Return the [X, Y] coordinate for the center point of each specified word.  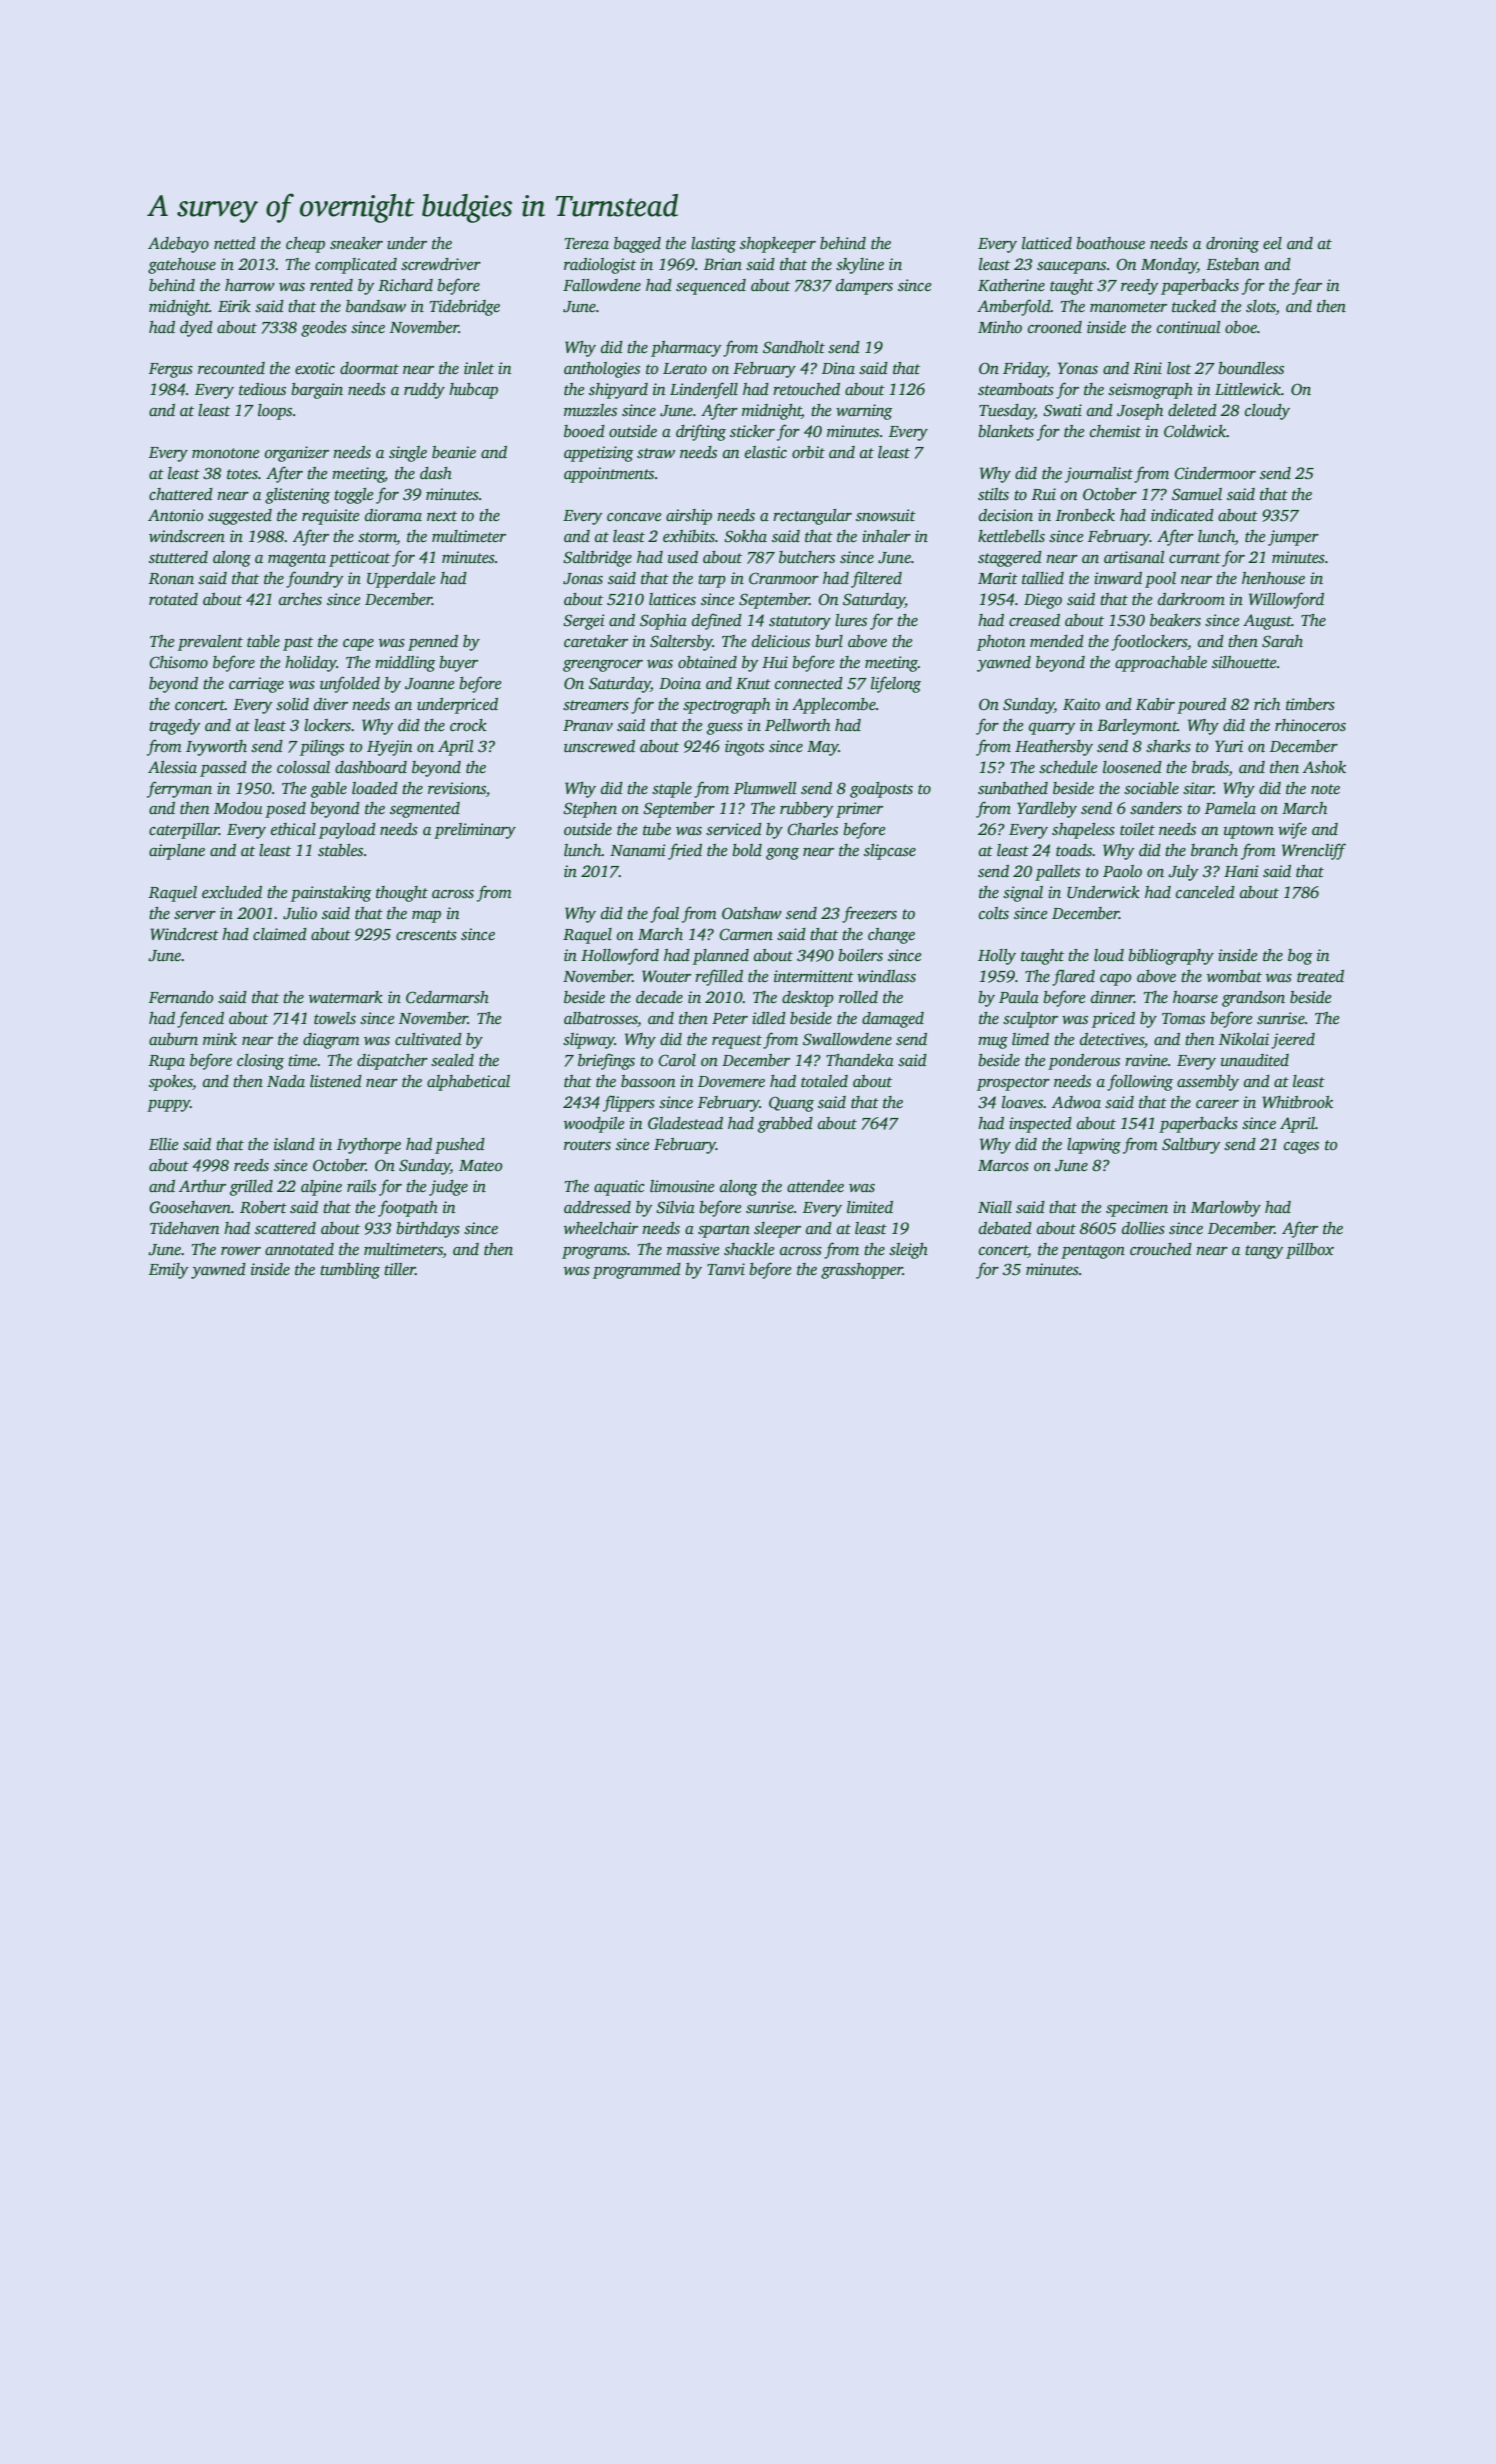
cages [1301, 1148]
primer [859, 810]
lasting [713, 245]
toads [1074, 850]
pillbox [1310, 1251]
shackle [749, 1249]
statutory [800, 623]
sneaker [356, 243]
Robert [263, 1207]
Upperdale [401, 580]
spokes [170, 1083]
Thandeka [860, 1060]
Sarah [1282, 641]
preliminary [475, 831]
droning [1232, 245]
